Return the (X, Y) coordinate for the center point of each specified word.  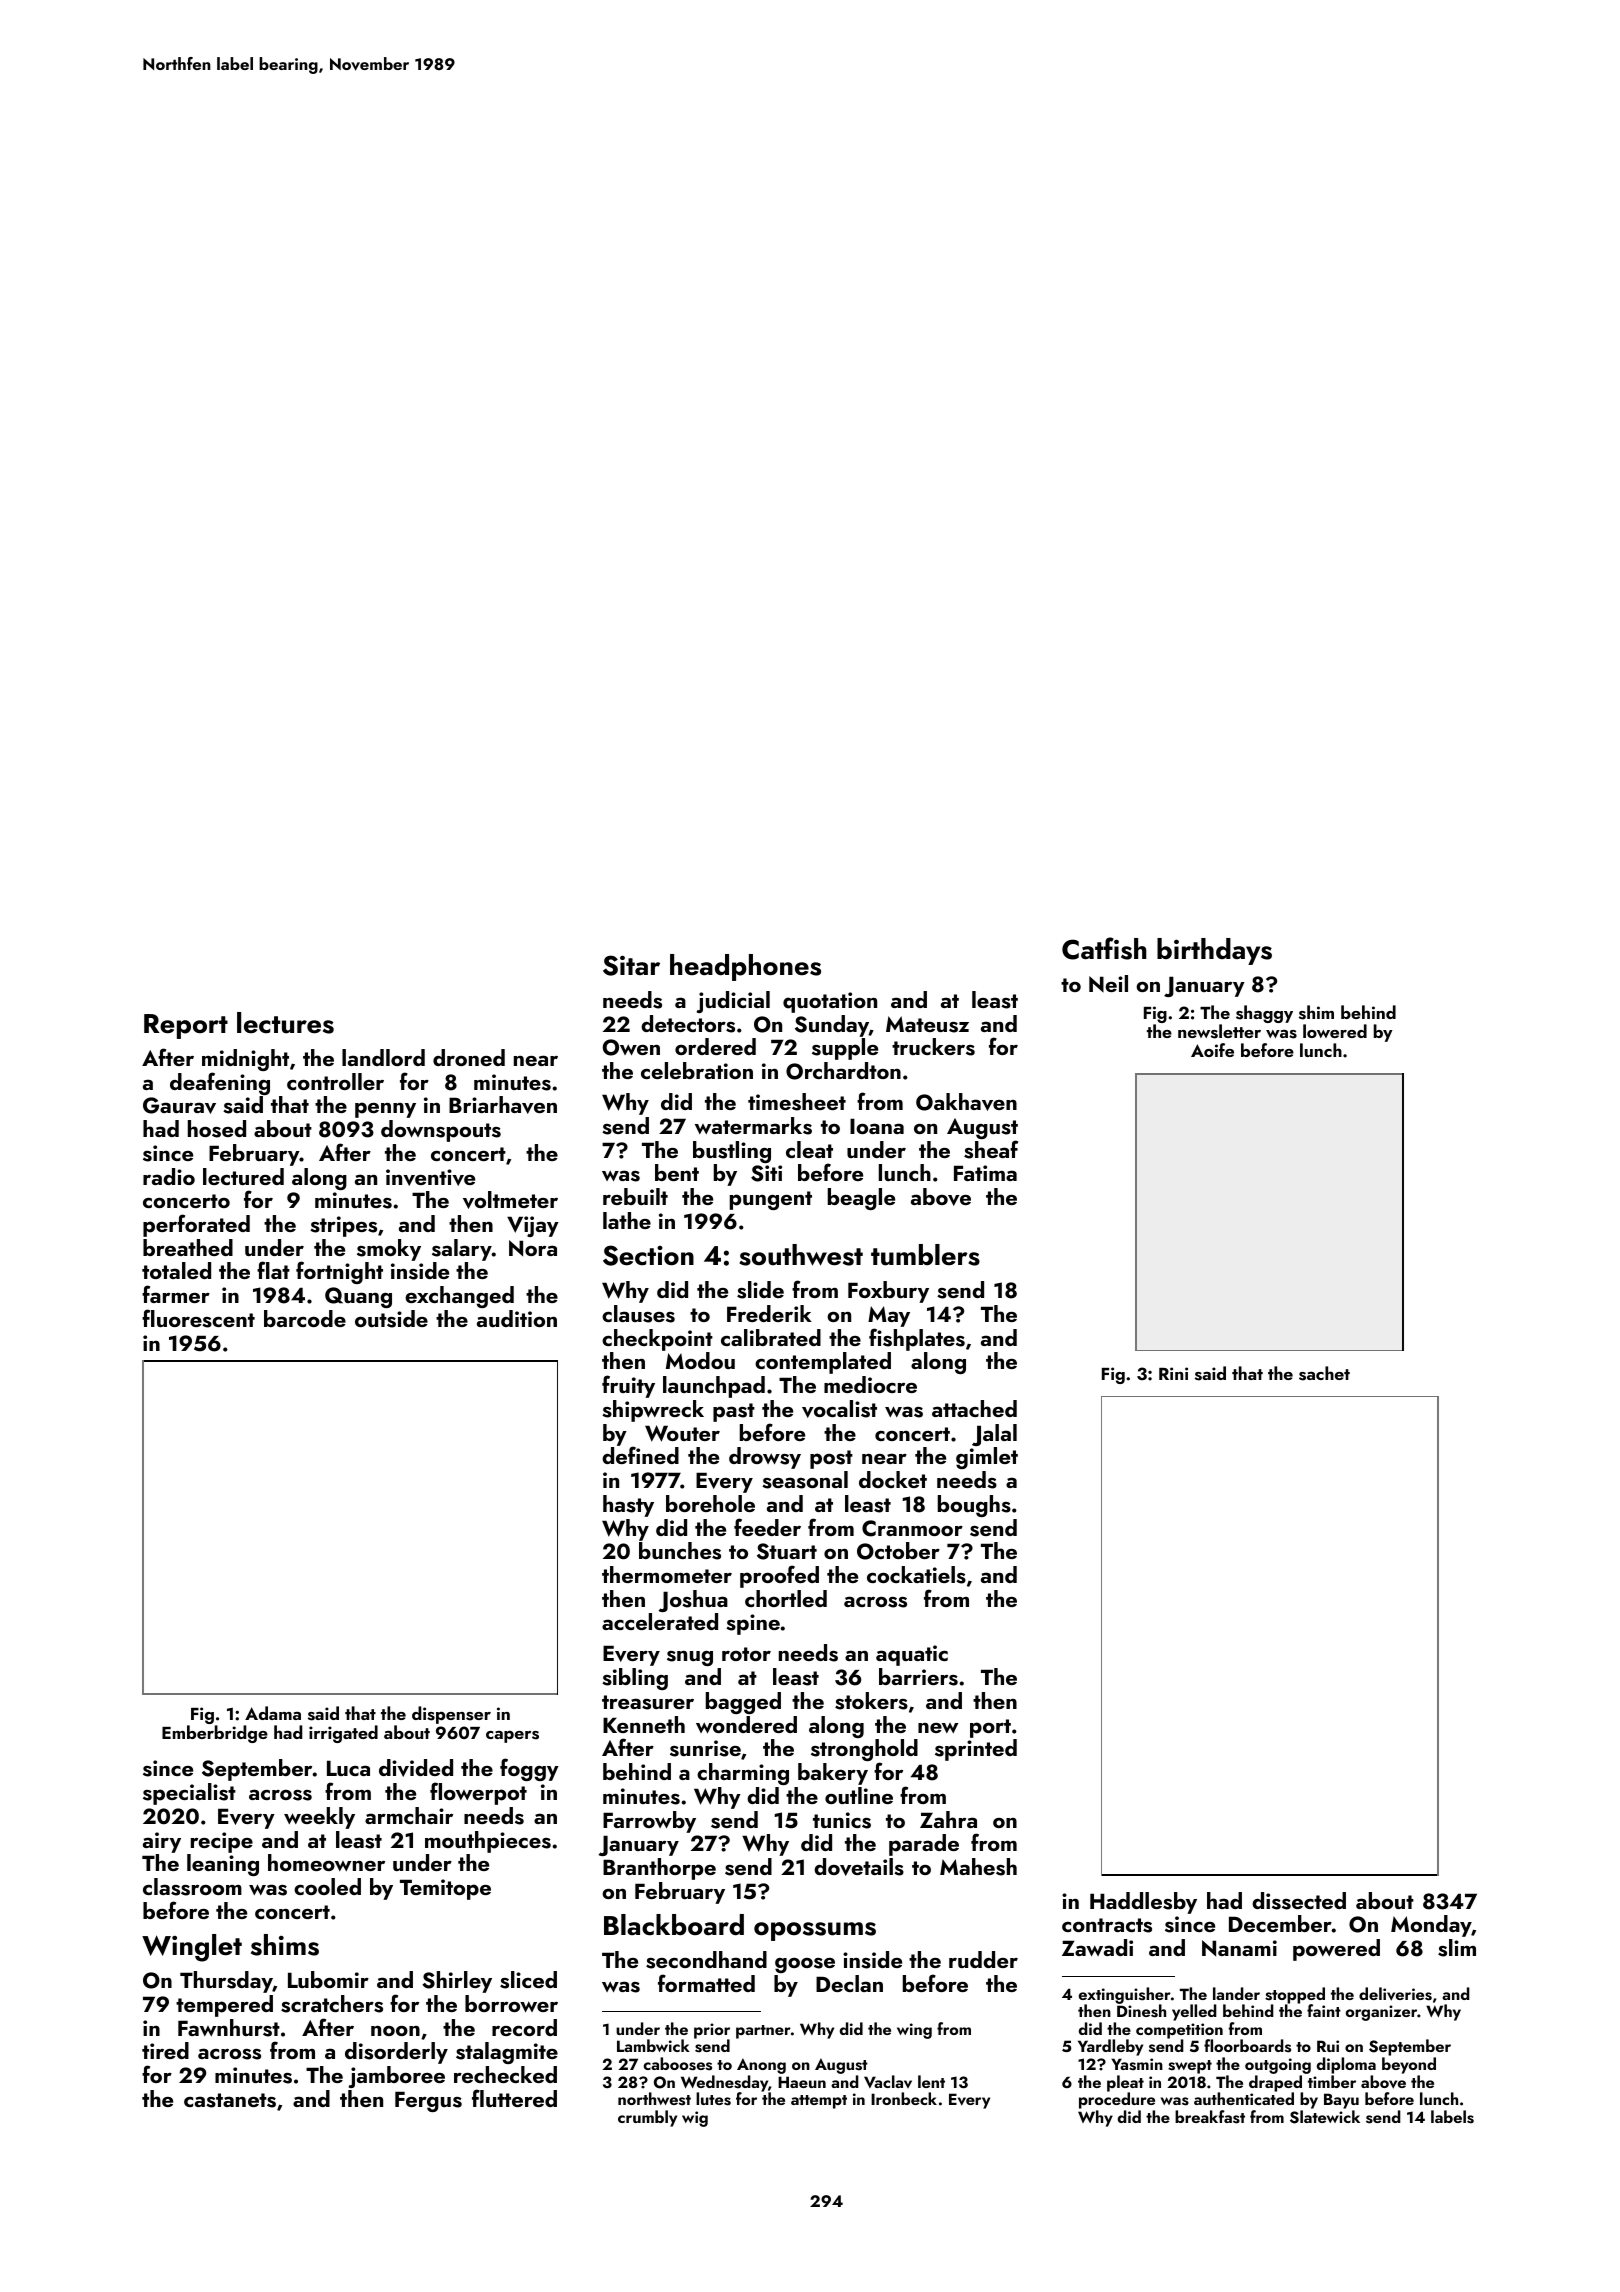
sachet (1324, 1373)
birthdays (1214, 951)
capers (512, 1736)
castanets (230, 2100)
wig (695, 2119)
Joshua (693, 1601)
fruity (628, 1386)
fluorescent (198, 1318)
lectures (285, 1023)
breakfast (1210, 2117)
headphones (745, 967)
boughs (974, 1506)
